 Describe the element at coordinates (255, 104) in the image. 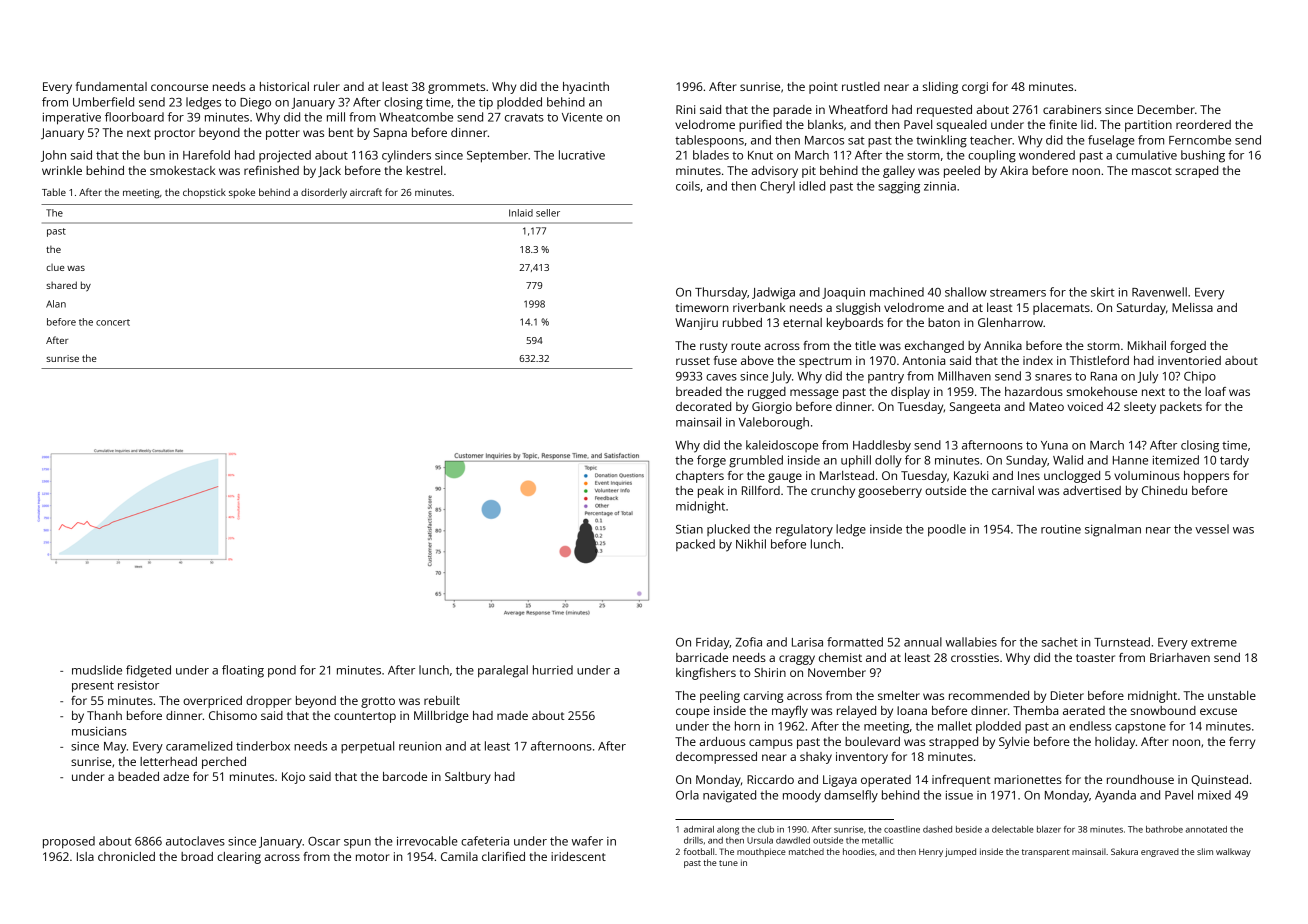

I see `Diego` at that location.
